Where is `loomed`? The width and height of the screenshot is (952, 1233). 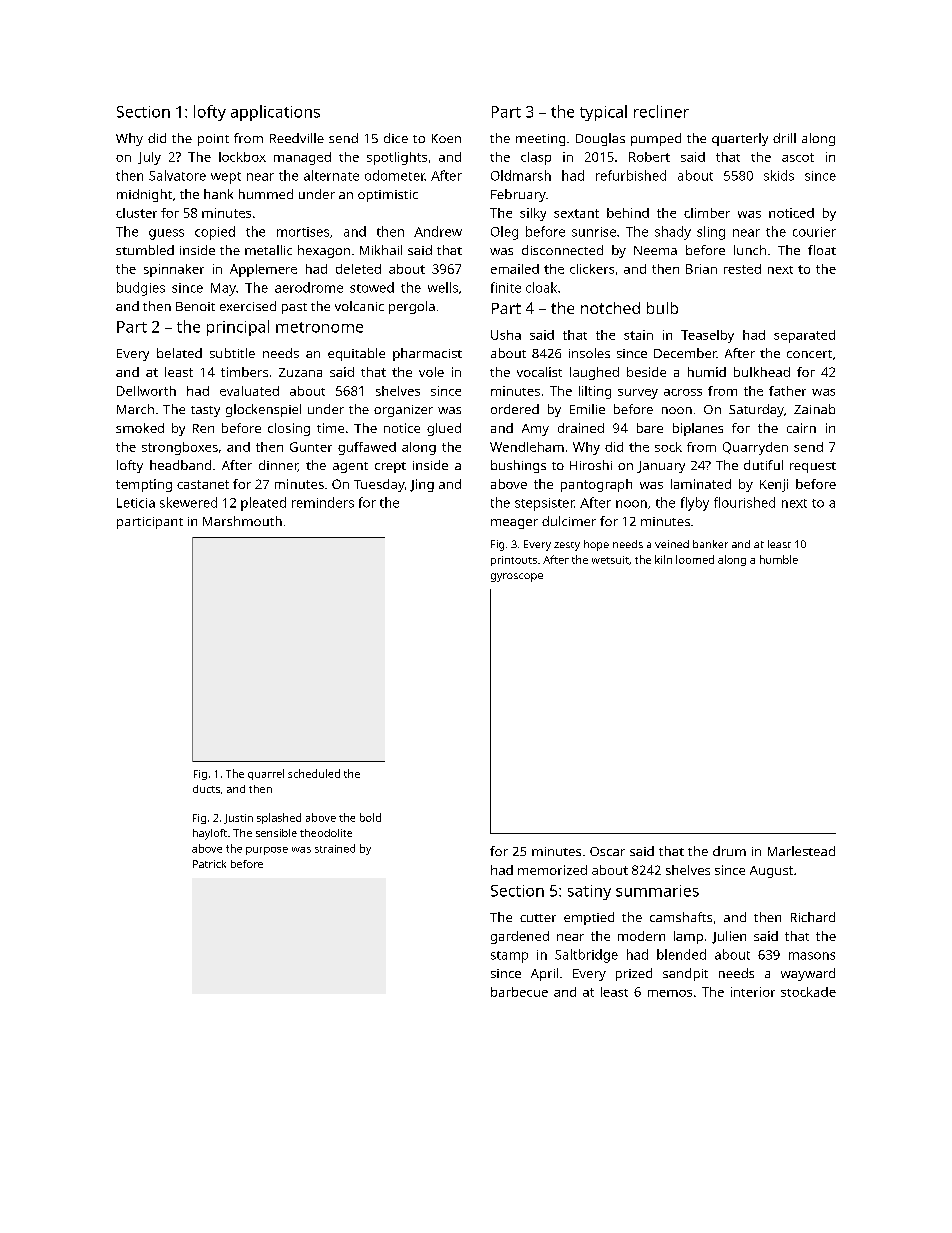 loomed is located at coordinates (695, 559).
